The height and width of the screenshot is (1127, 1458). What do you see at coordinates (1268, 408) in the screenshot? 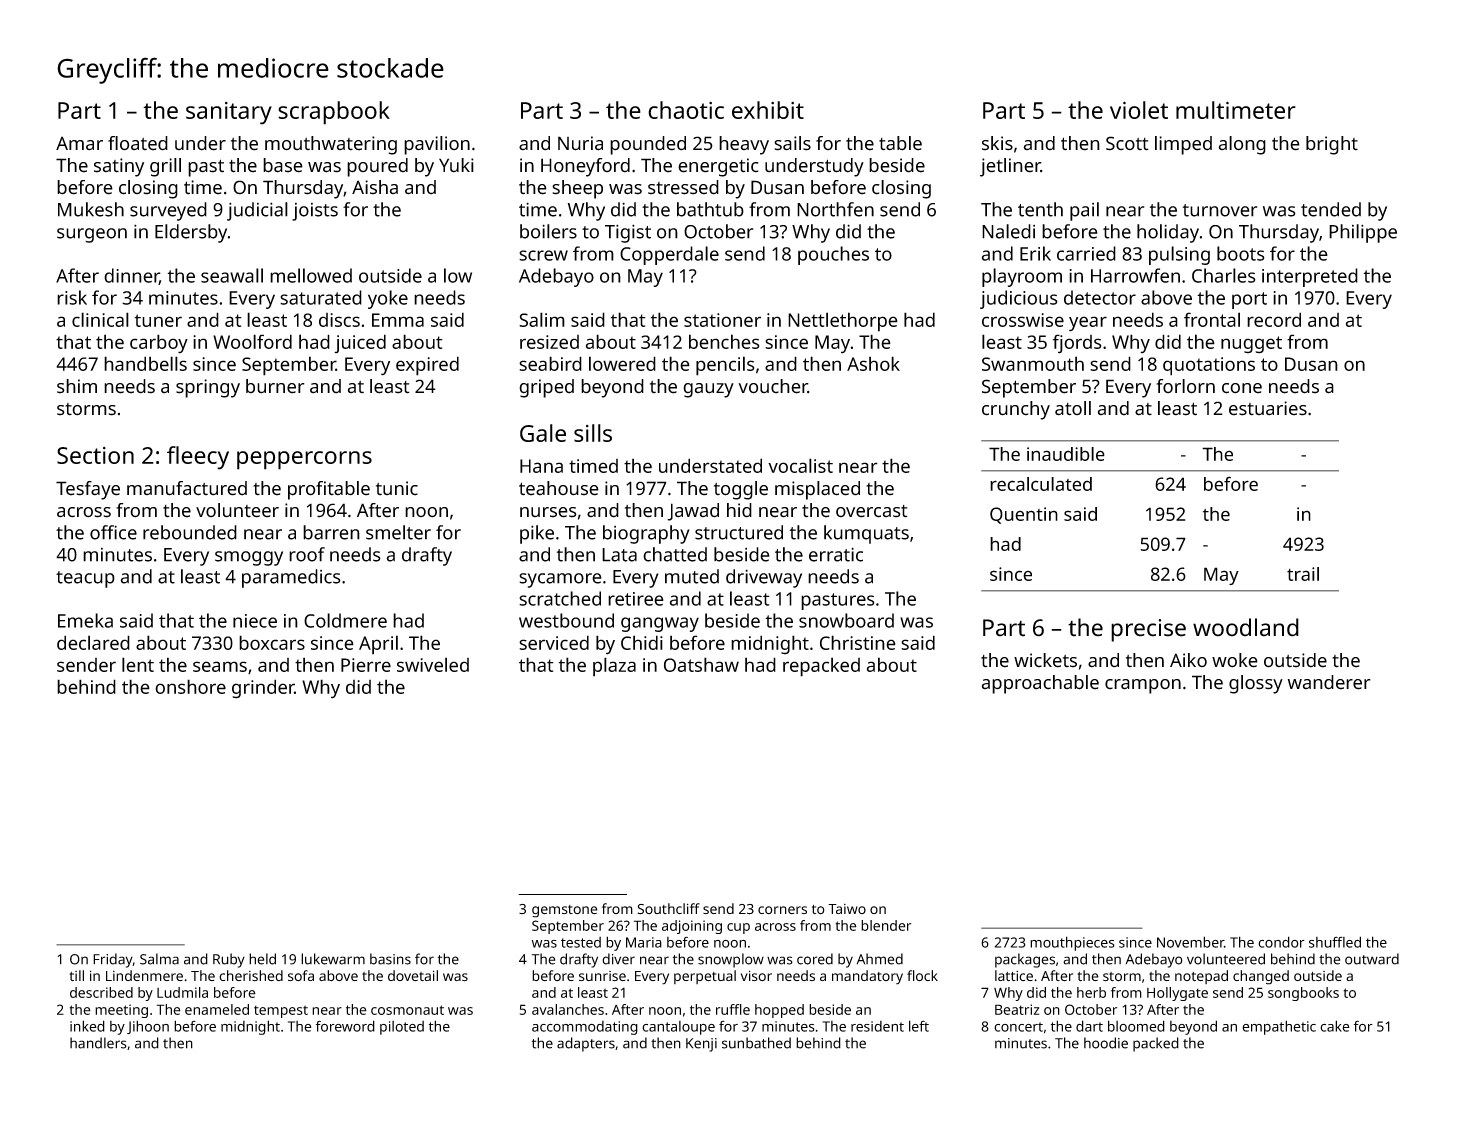
I see `estuaries` at bounding box center [1268, 408].
